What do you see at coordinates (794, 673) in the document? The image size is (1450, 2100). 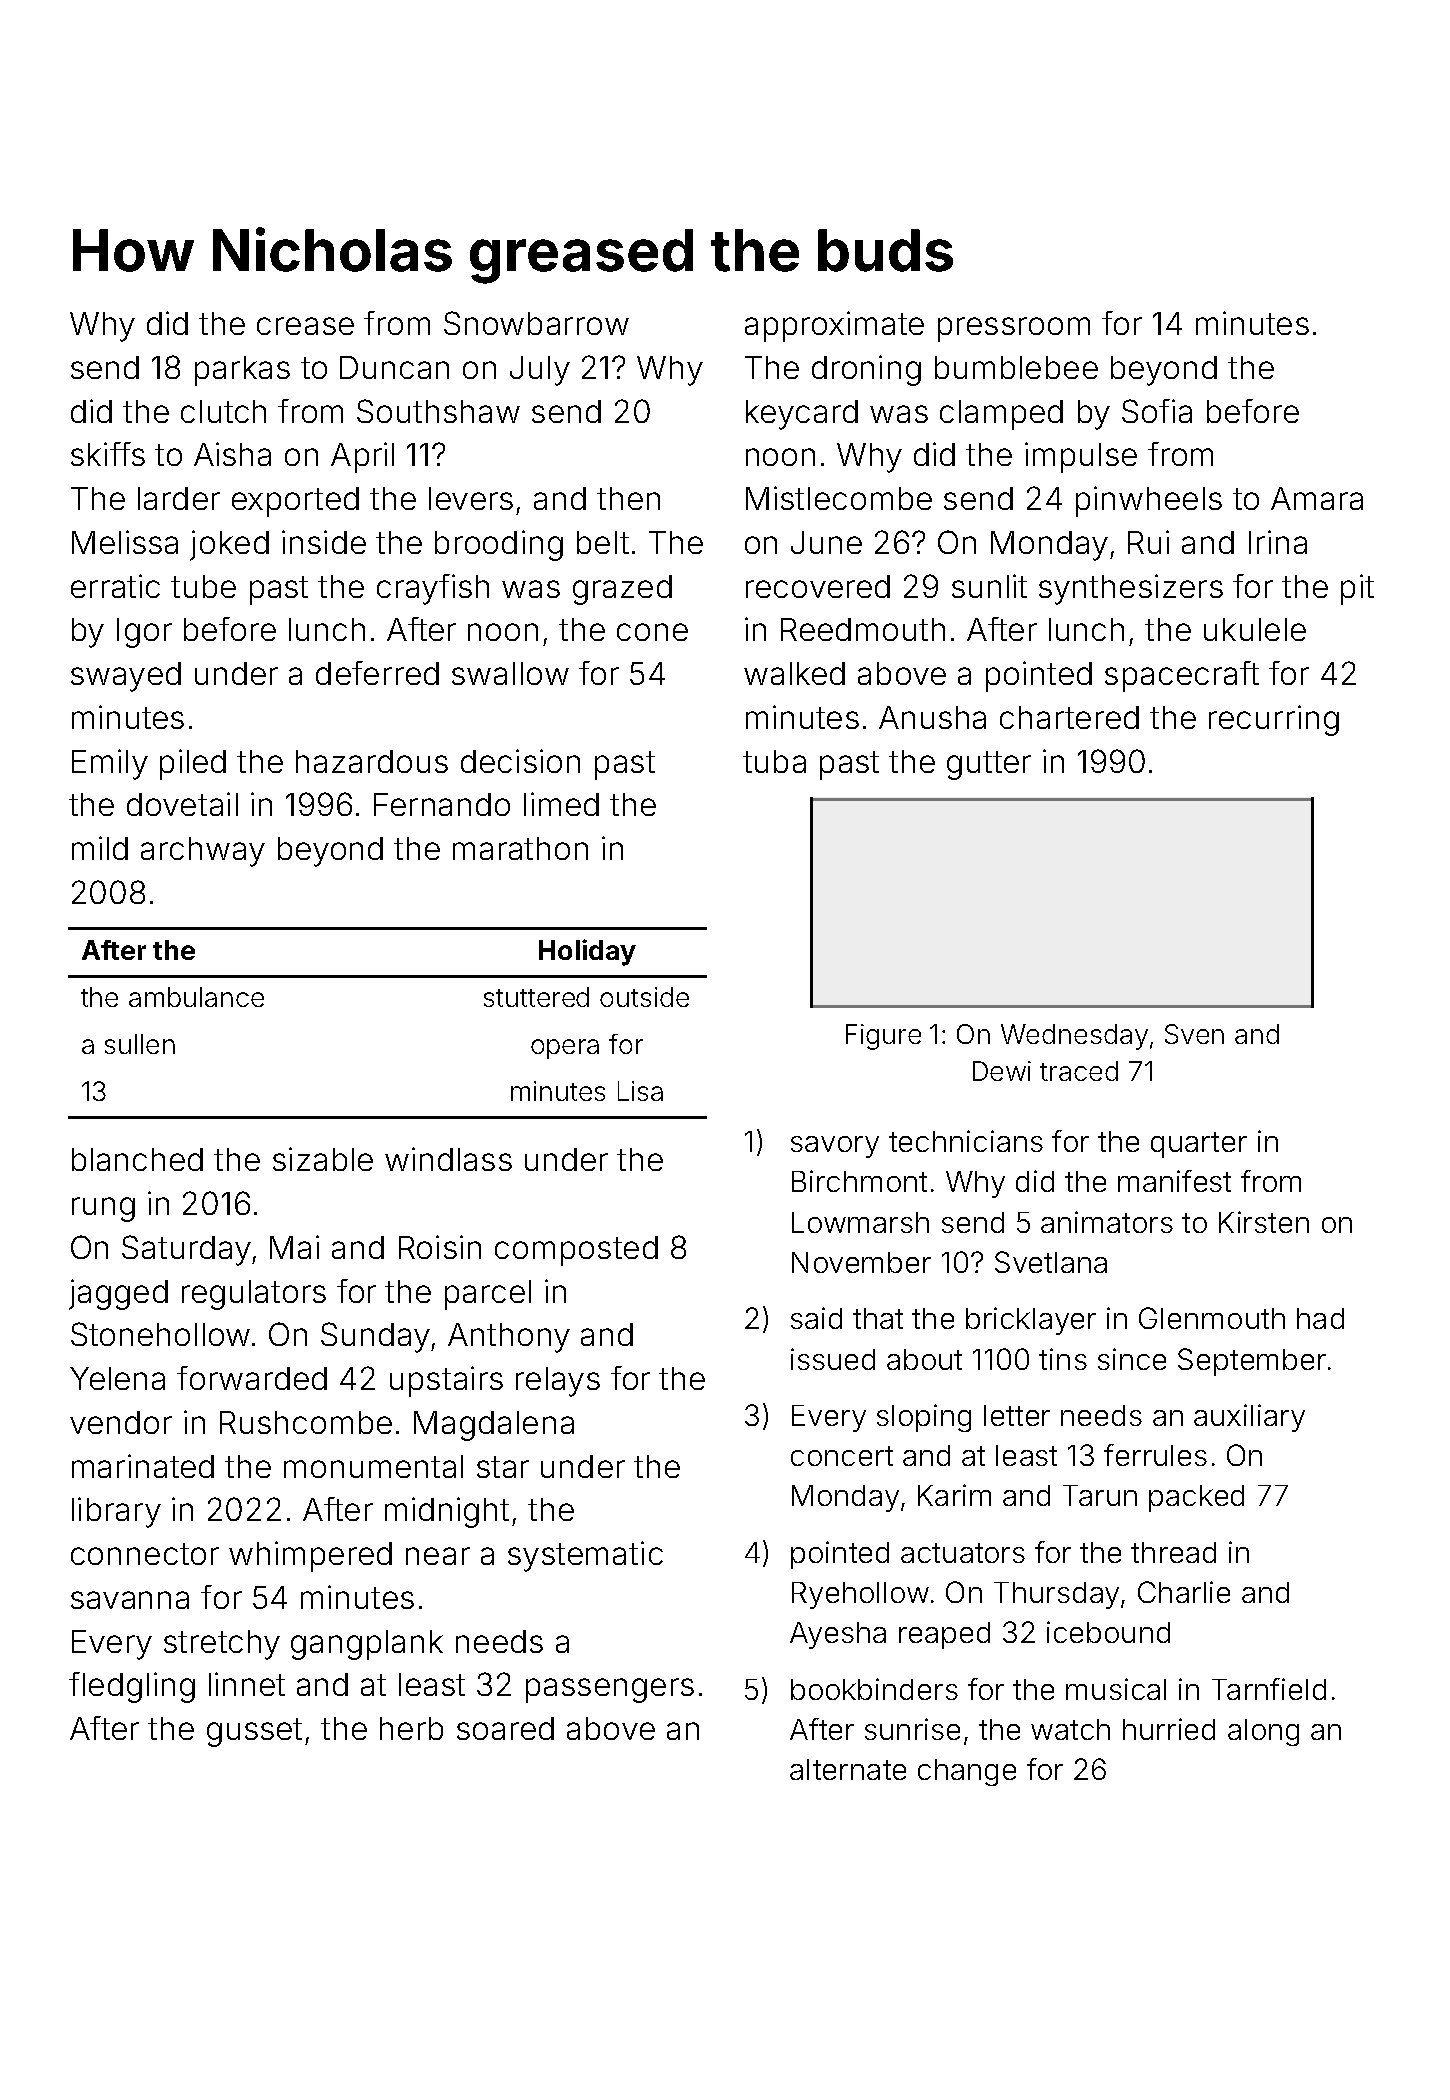 I see `walked` at bounding box center [794, 673].
